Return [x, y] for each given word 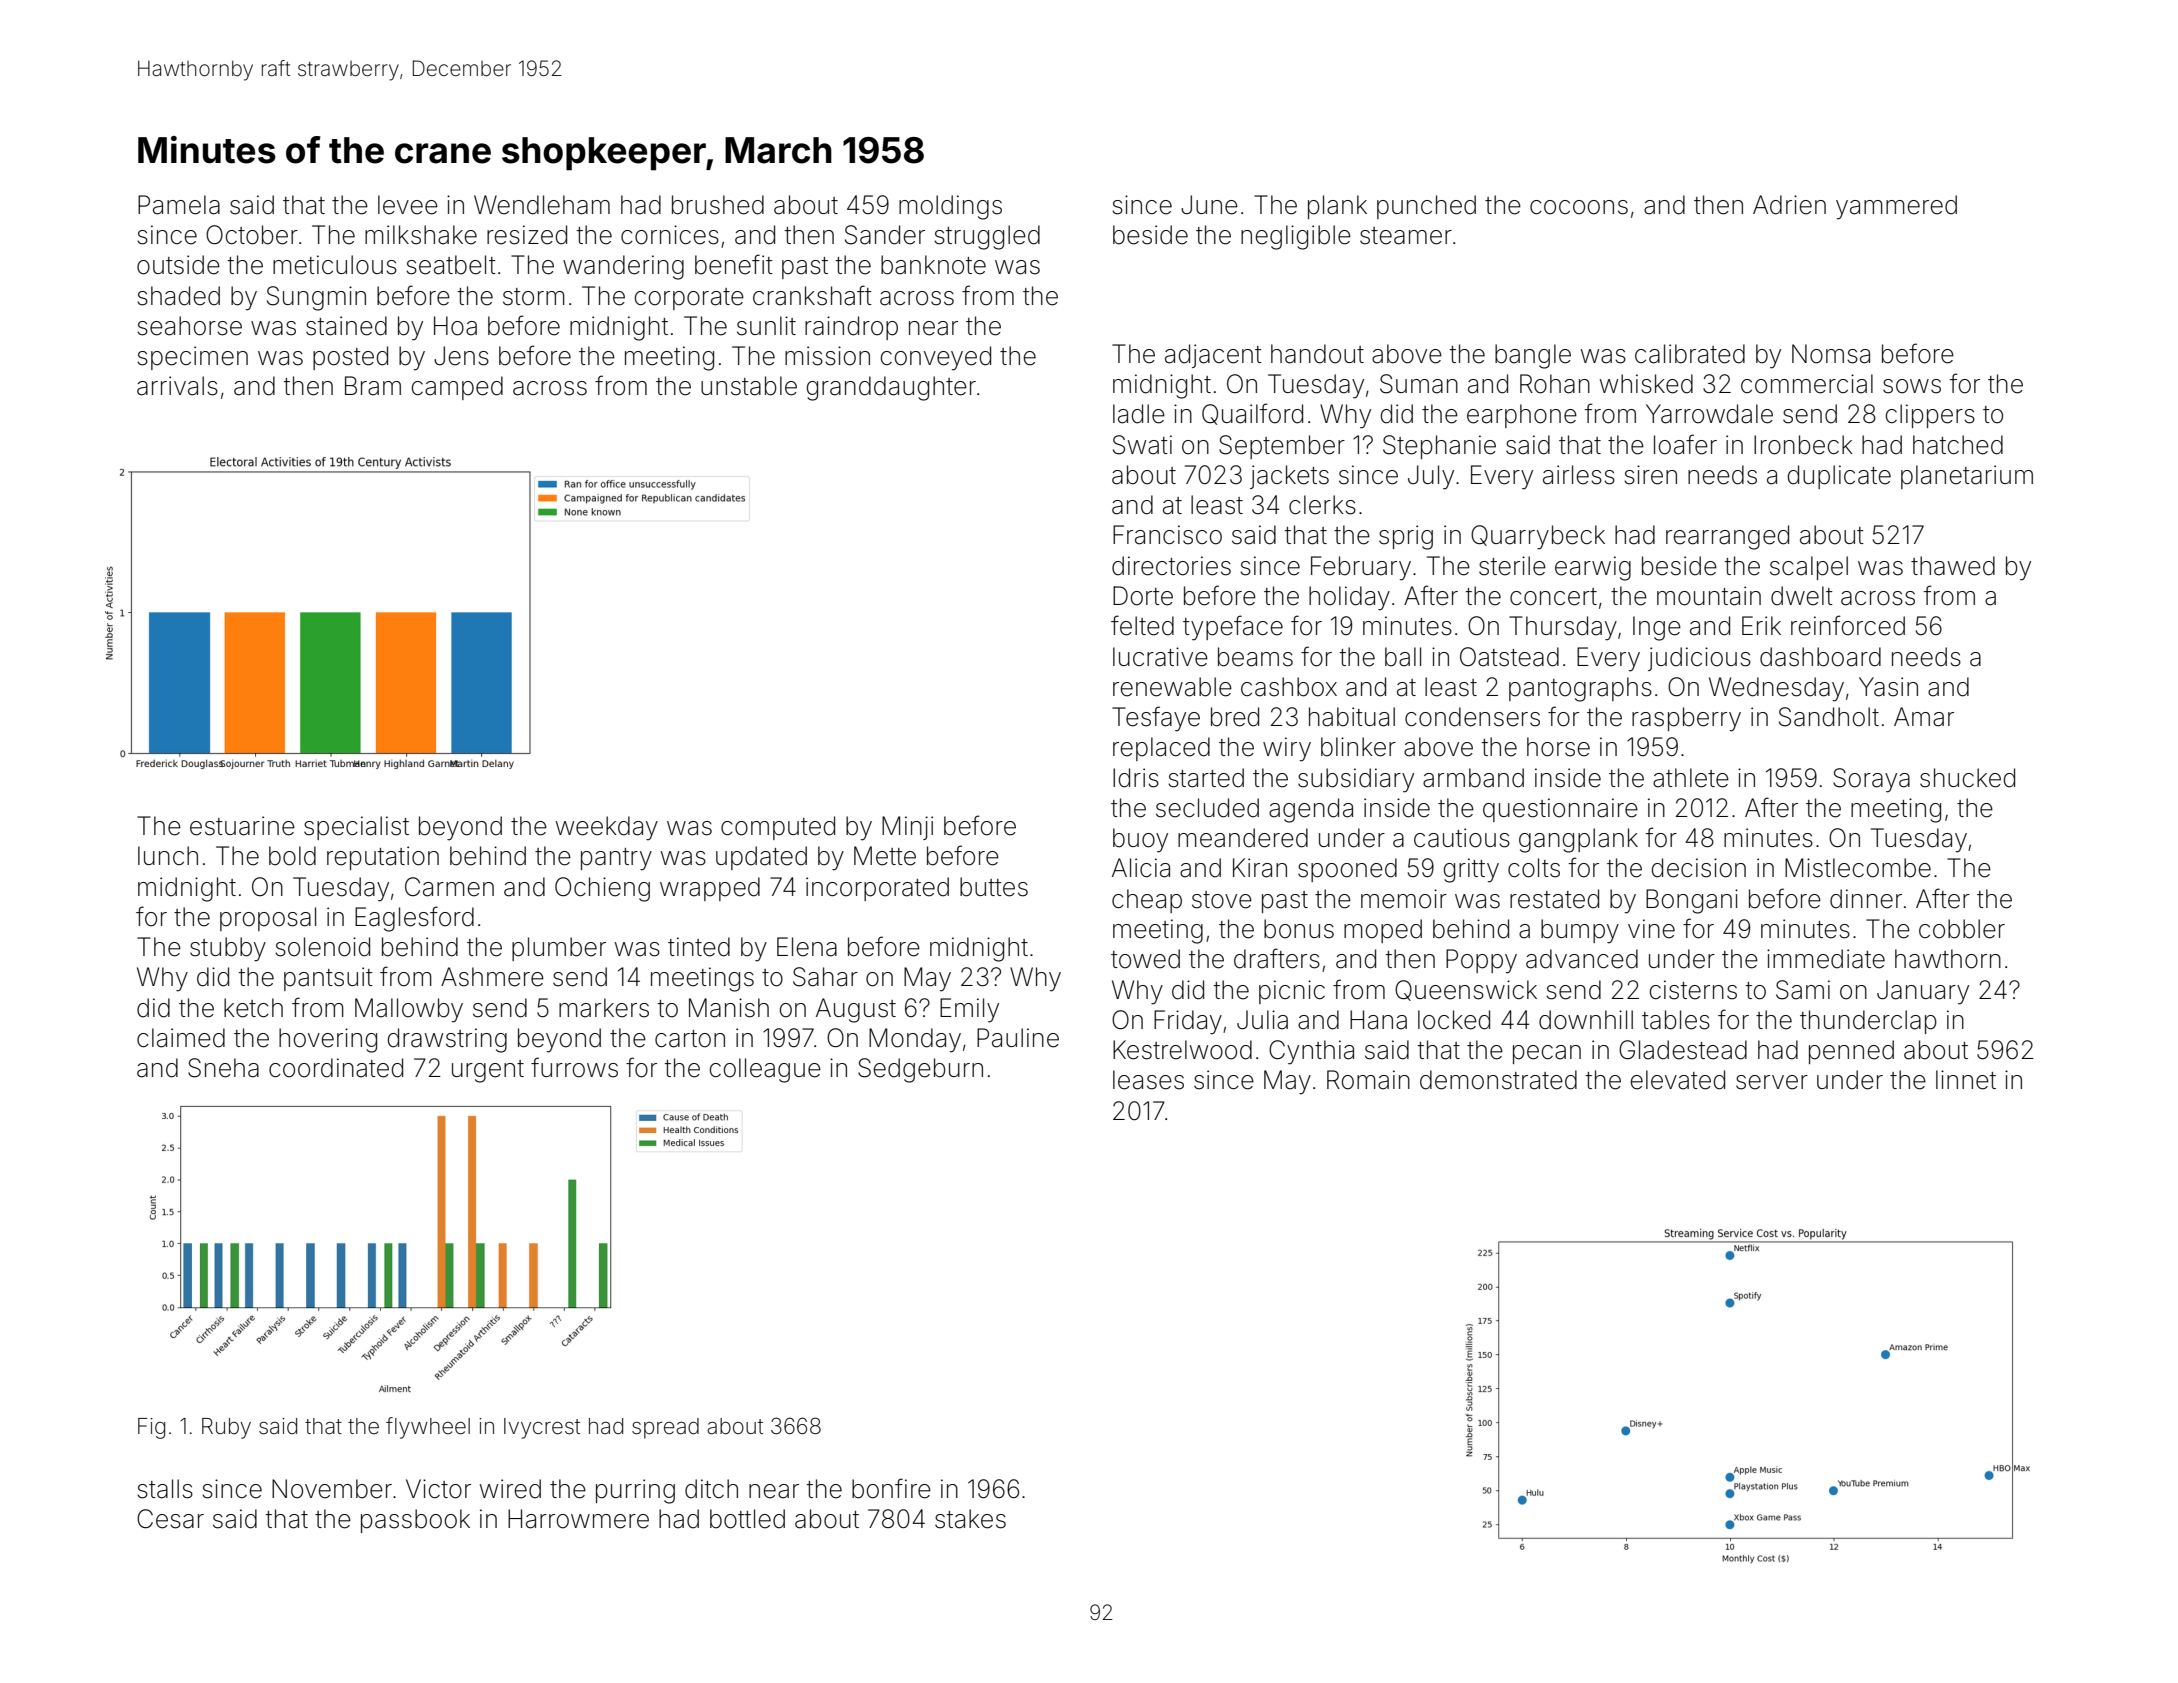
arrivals [177, 386]
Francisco [1167, 535]
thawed [1953, 566]
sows [1912, 386]
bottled [747, 1519]
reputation [383, 858]
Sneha [223, 1068]
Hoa [455, 326]
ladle [1139, 414]
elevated [1678, 1080]
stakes [970, 1519]
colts [1534, 868]
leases [1148, 1080]
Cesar [170, 1519]
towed [1145, 959]
